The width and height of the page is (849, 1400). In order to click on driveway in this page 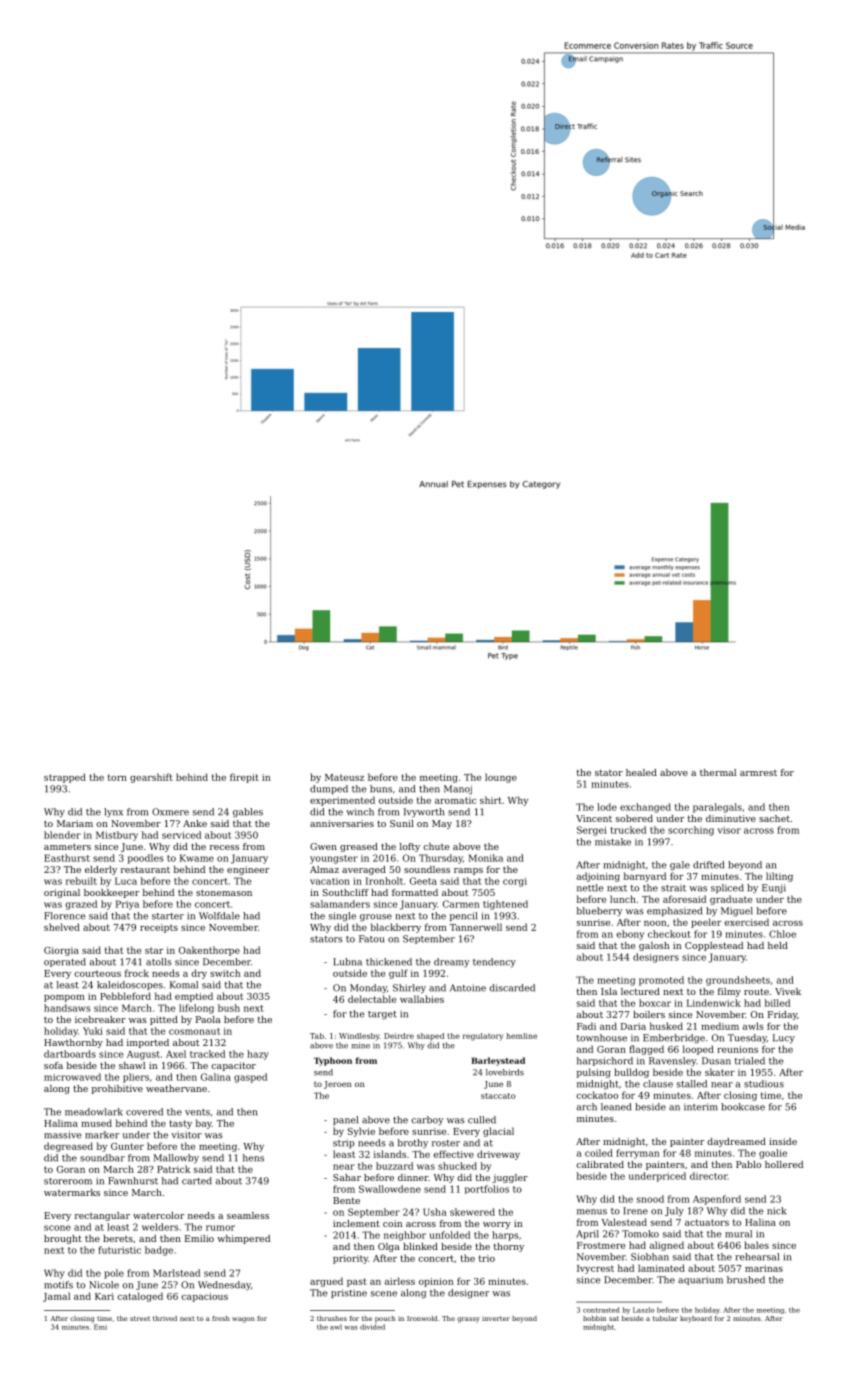, I will do `click(498, 1155)`.
